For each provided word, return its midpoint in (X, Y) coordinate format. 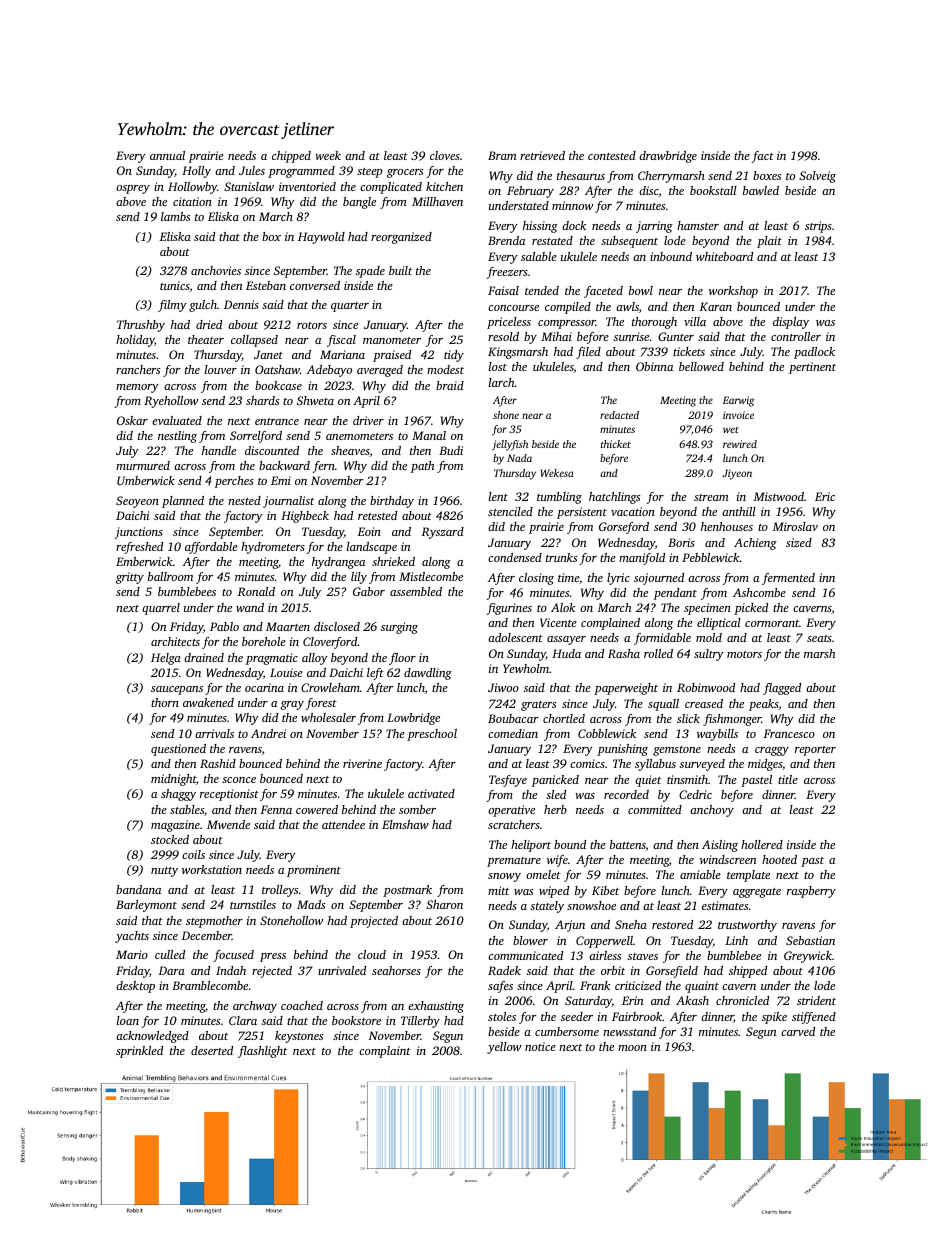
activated (431, 793)
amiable (700, 874)
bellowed (701, 366)
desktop (135, 987)
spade (370, 272)
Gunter (676, 336)
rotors (312, 325)
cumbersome (567, 1031)
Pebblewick (711, 557)
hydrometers (273, 548)
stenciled (510, 511)
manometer (392, 340)
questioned (178, 750)
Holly (196, 172)
